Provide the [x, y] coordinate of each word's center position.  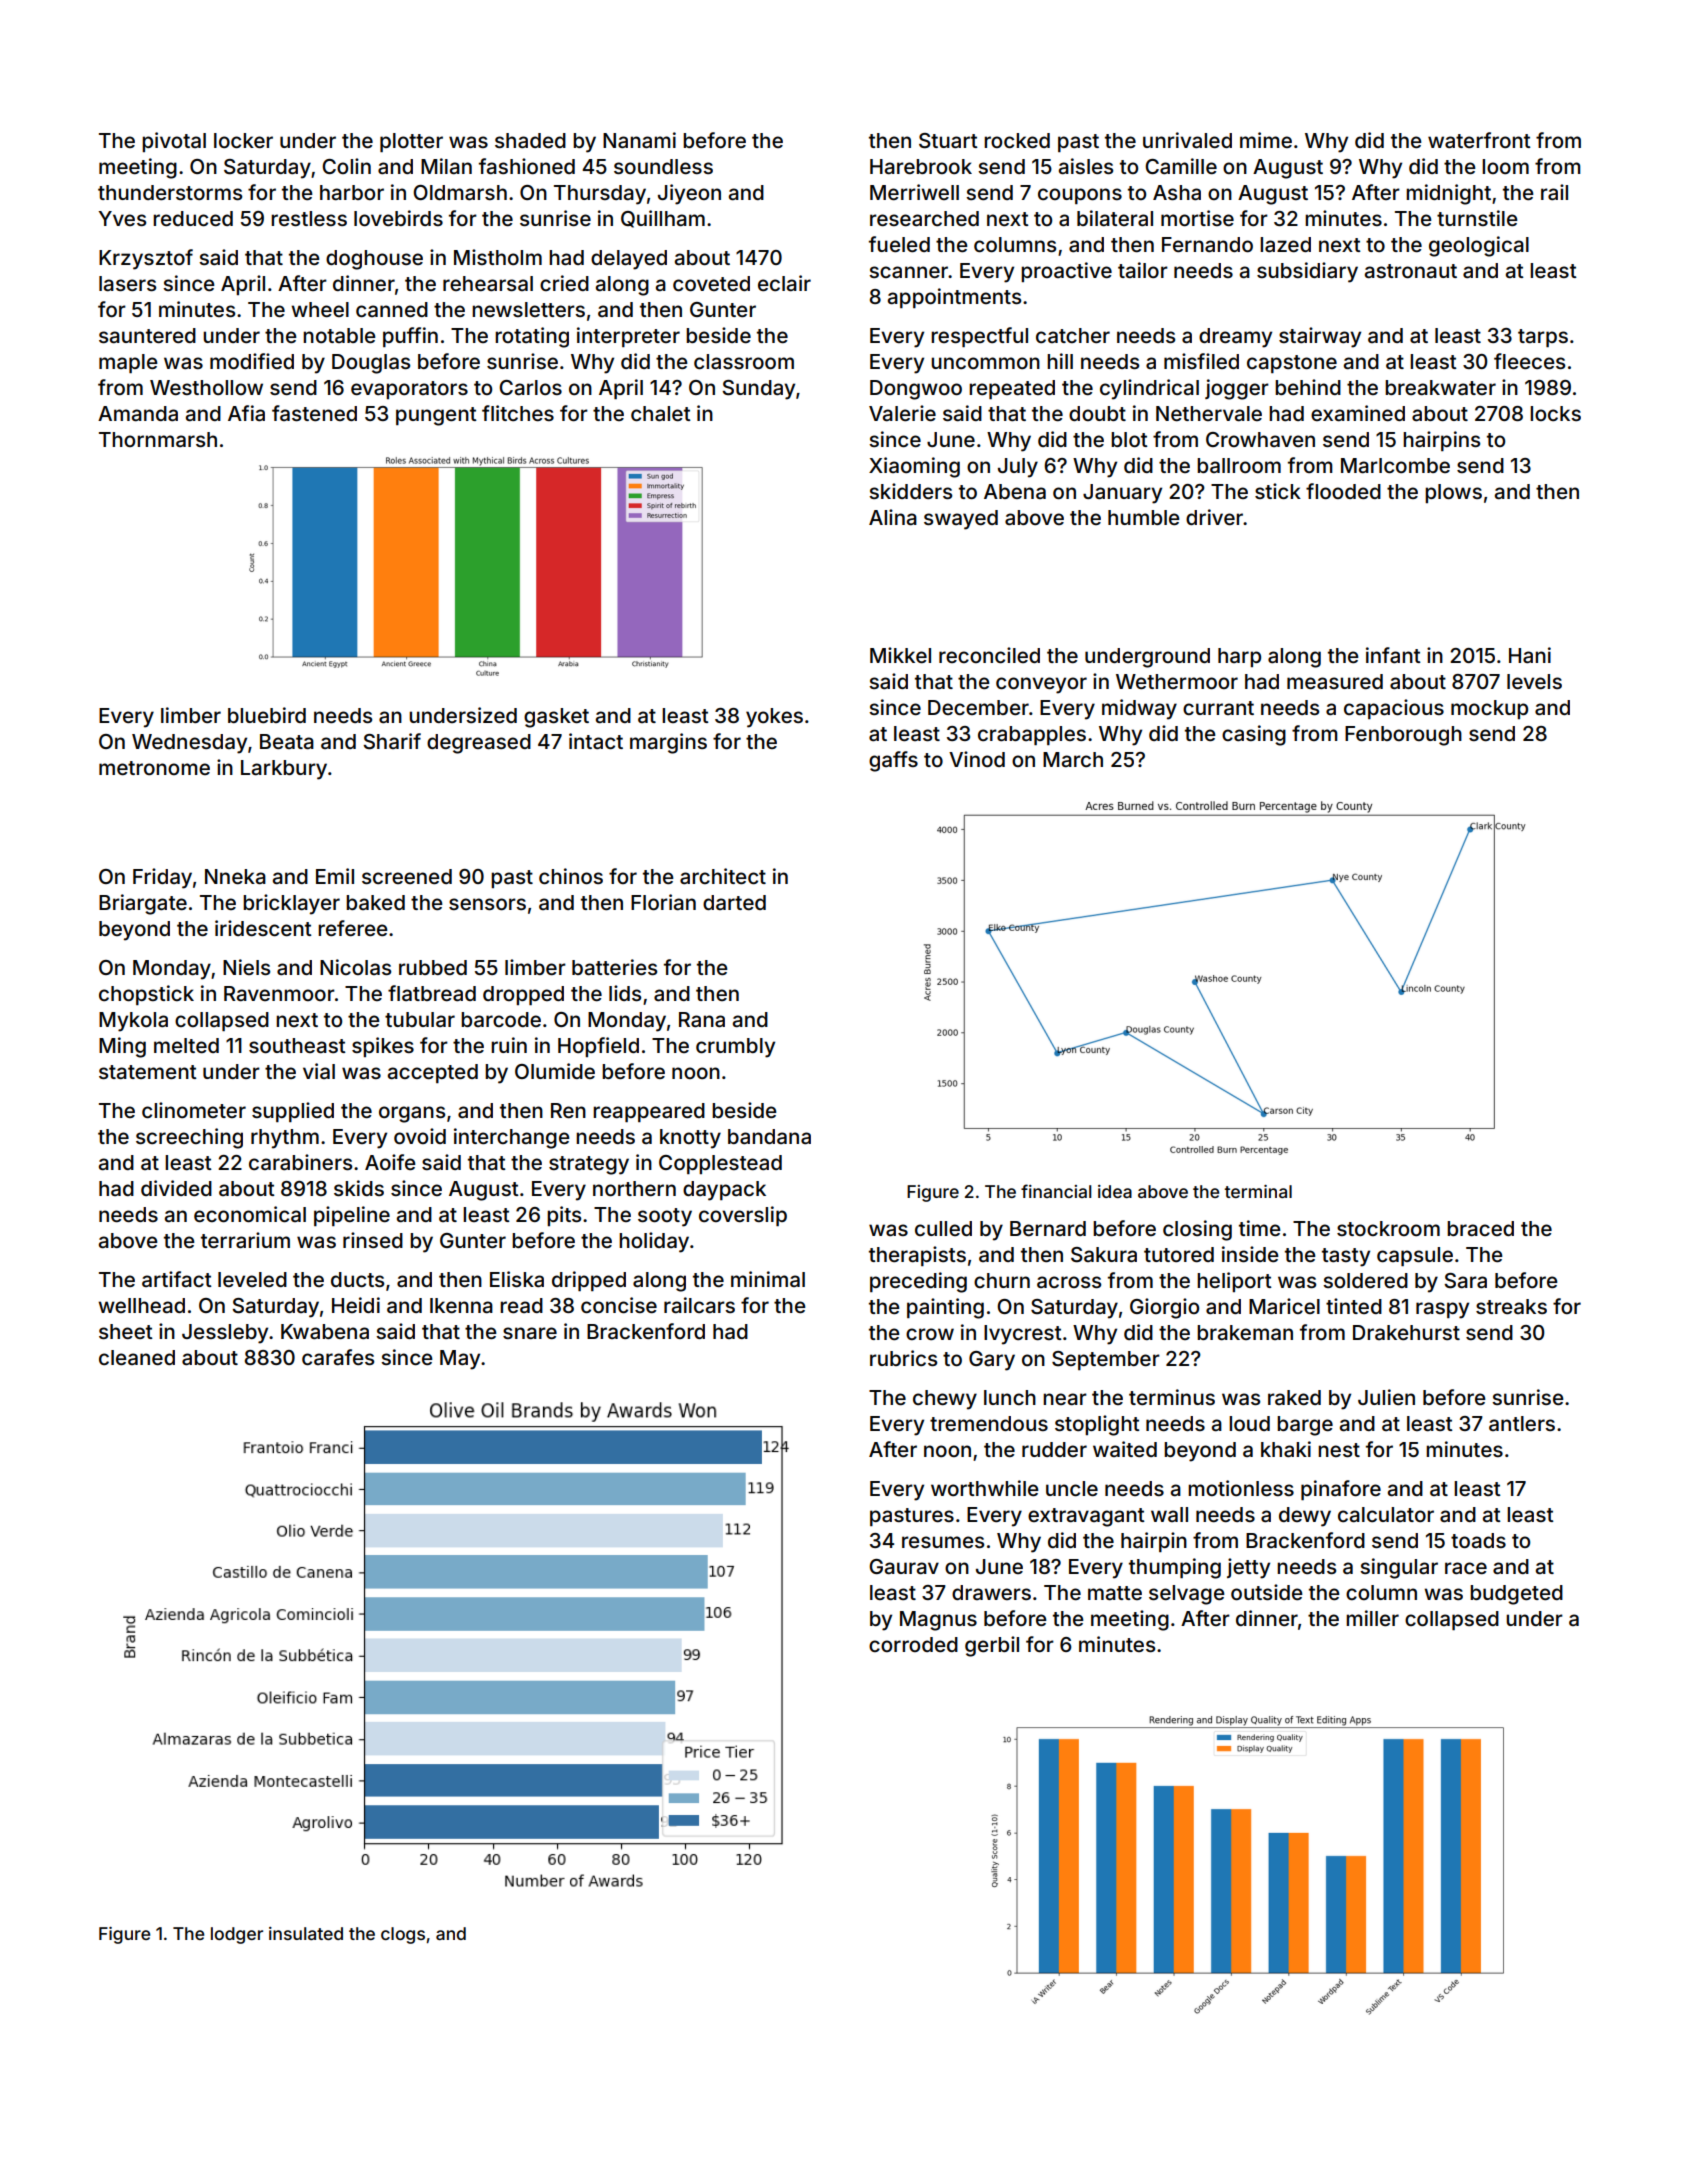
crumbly [735, 1048]
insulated [306, 1933]
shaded [530, 140]
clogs [403, 1935]
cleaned [137, 1357]
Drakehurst [1406, 1332]
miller [1372, 1618]
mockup [1489, 709]
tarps [1543, 338]
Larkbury [284, 770]
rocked [1017, 140]
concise [619, 1305]
